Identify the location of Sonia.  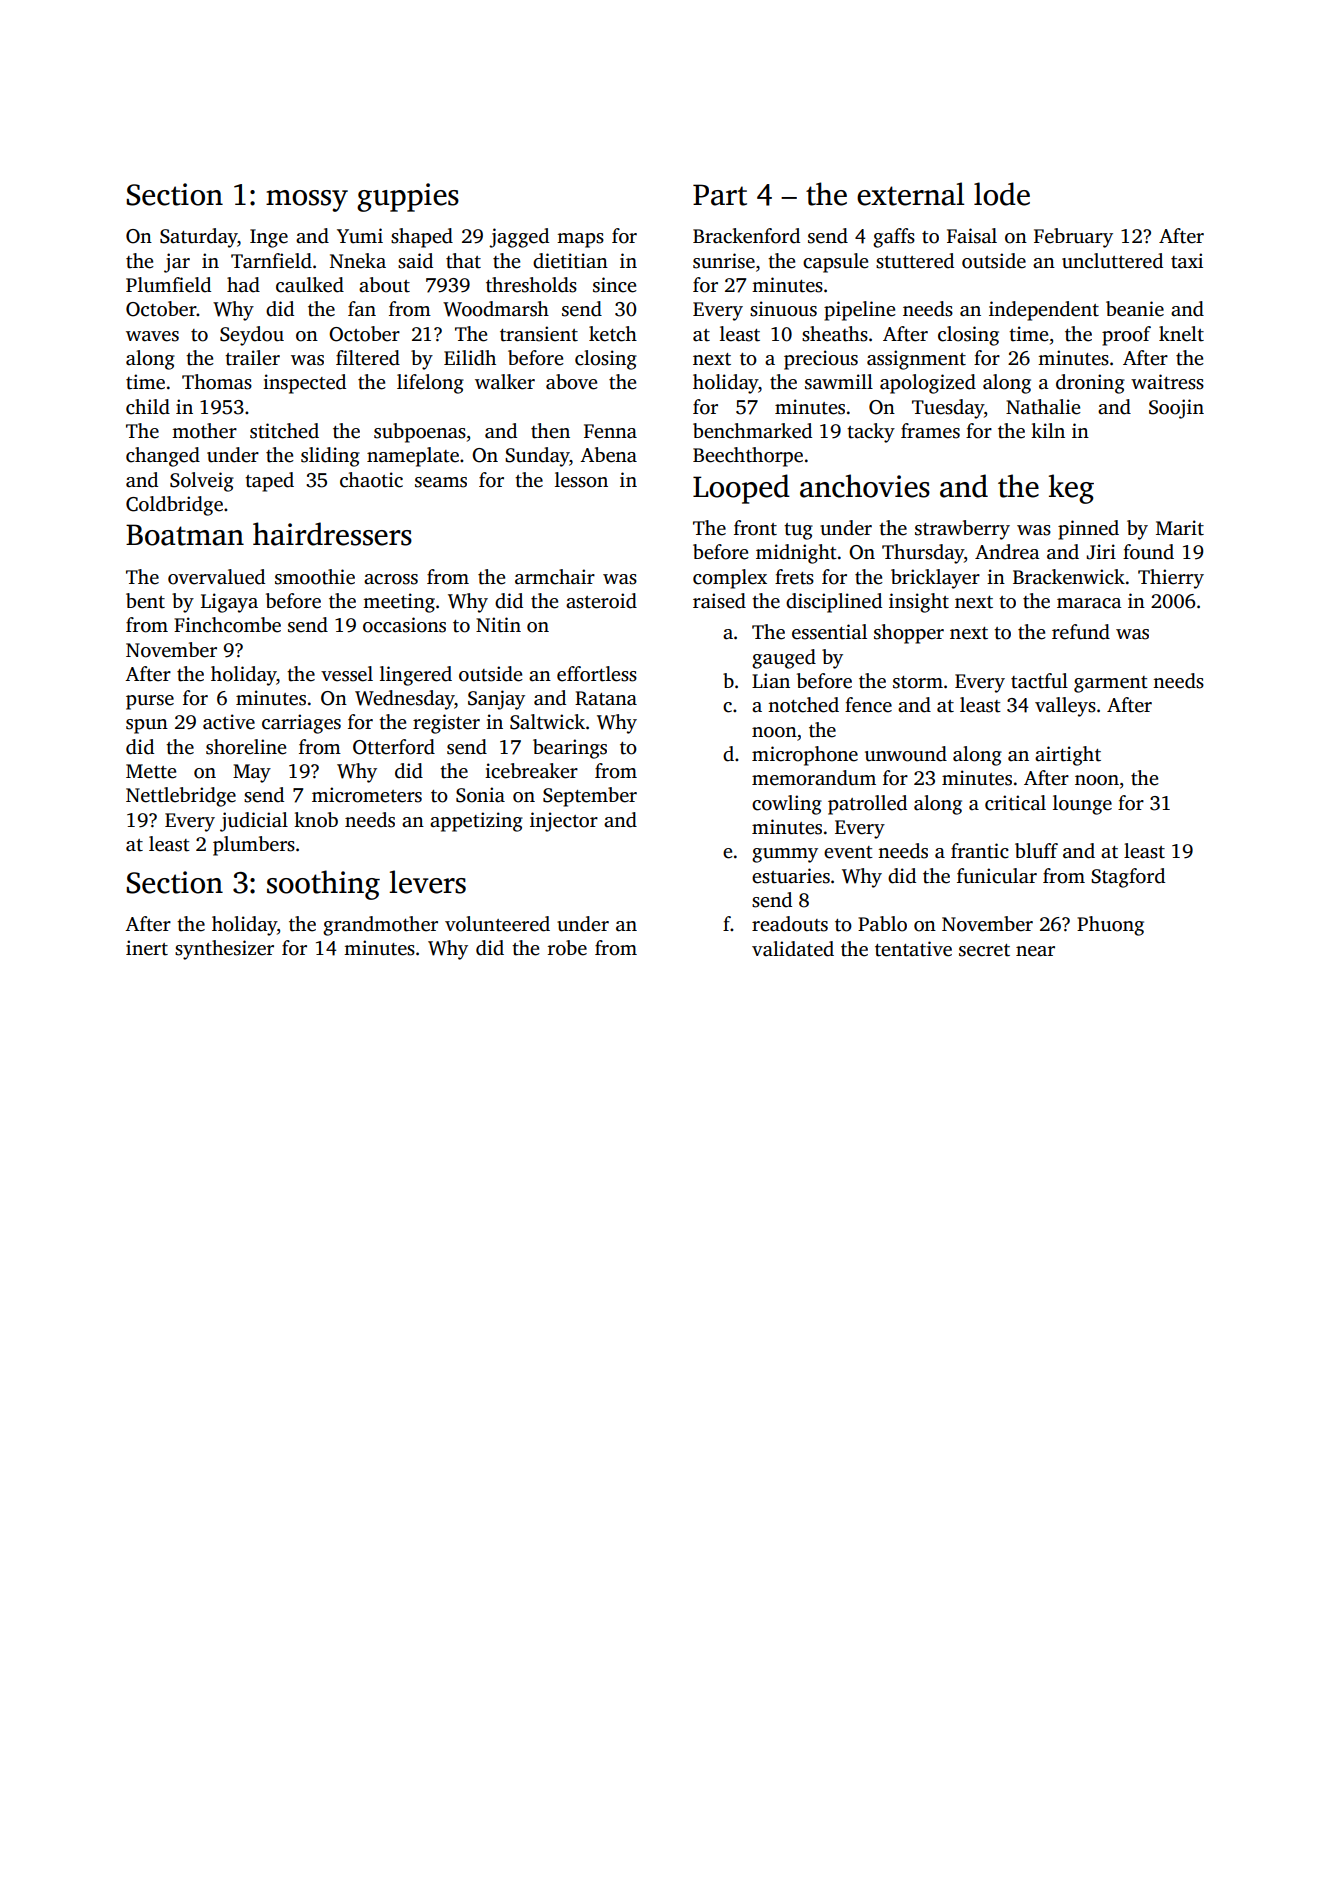
(480, 795).
